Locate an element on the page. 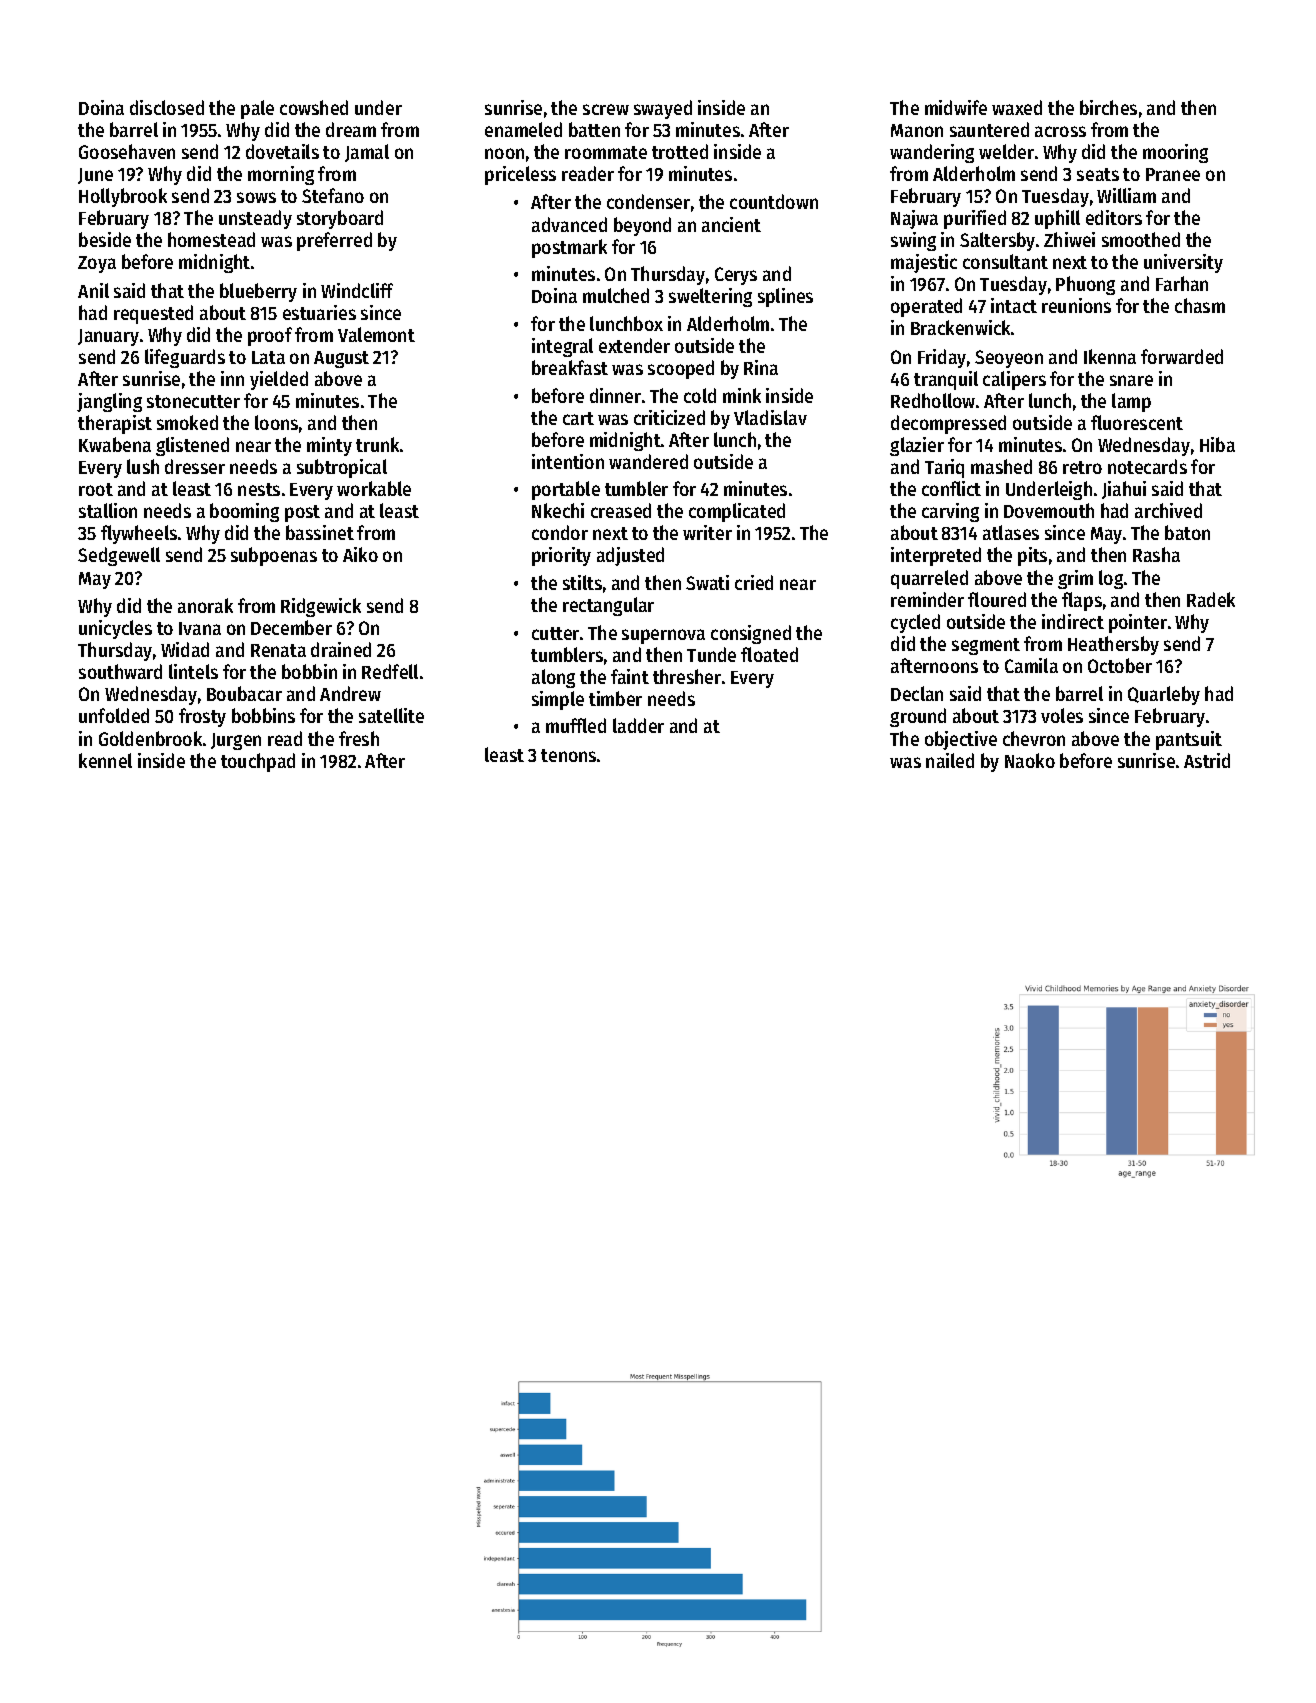 The height and width of the page is (1703, 1316). cowshed is located at coordinates (314, 107).
